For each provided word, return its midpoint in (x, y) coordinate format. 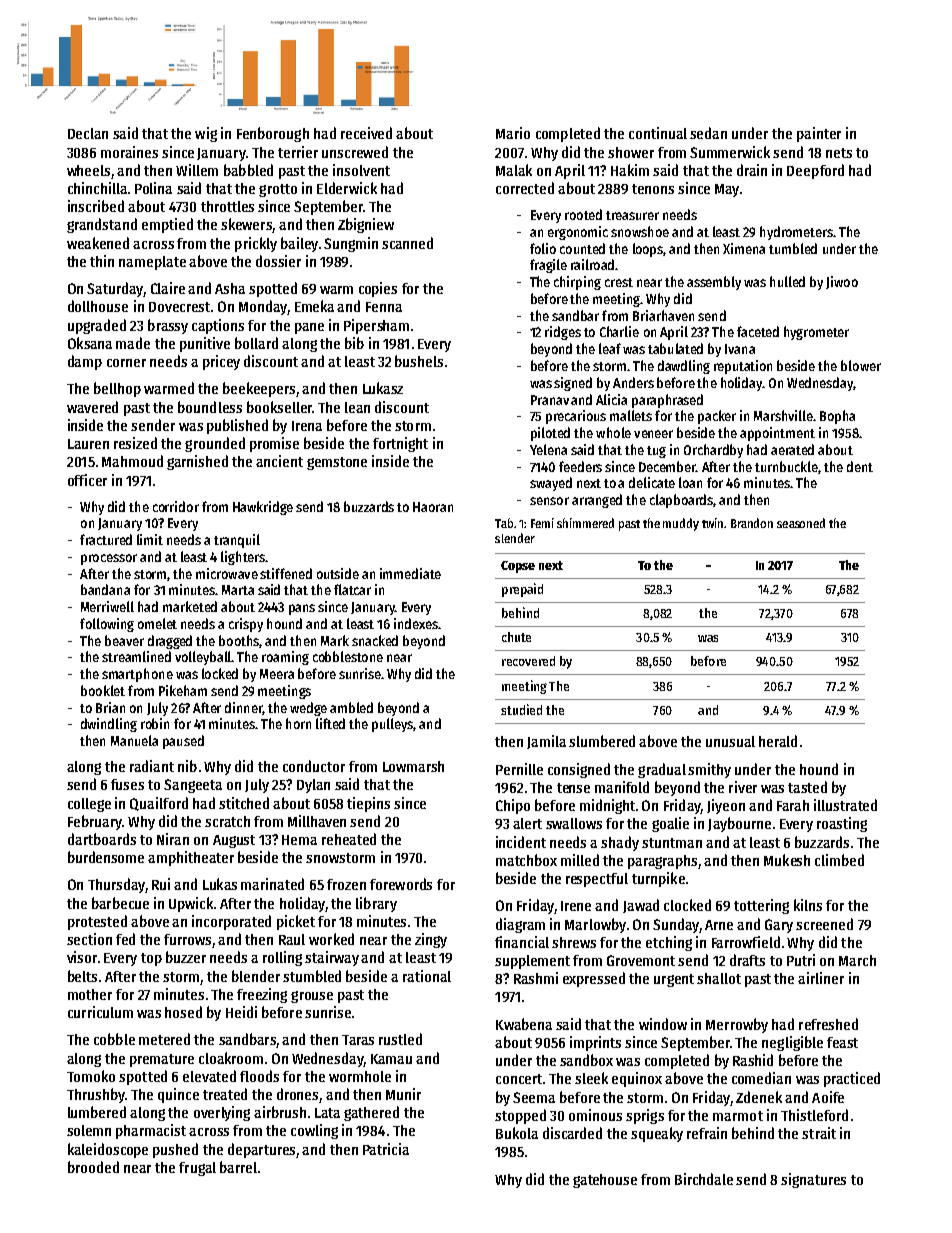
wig (206, 134)
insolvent (361, 170)
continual (658, 133)
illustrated (845, 805)
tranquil (237, 541)
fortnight (400, 444)
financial (522, 942)
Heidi (241, 1012)
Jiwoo (842, 282)
